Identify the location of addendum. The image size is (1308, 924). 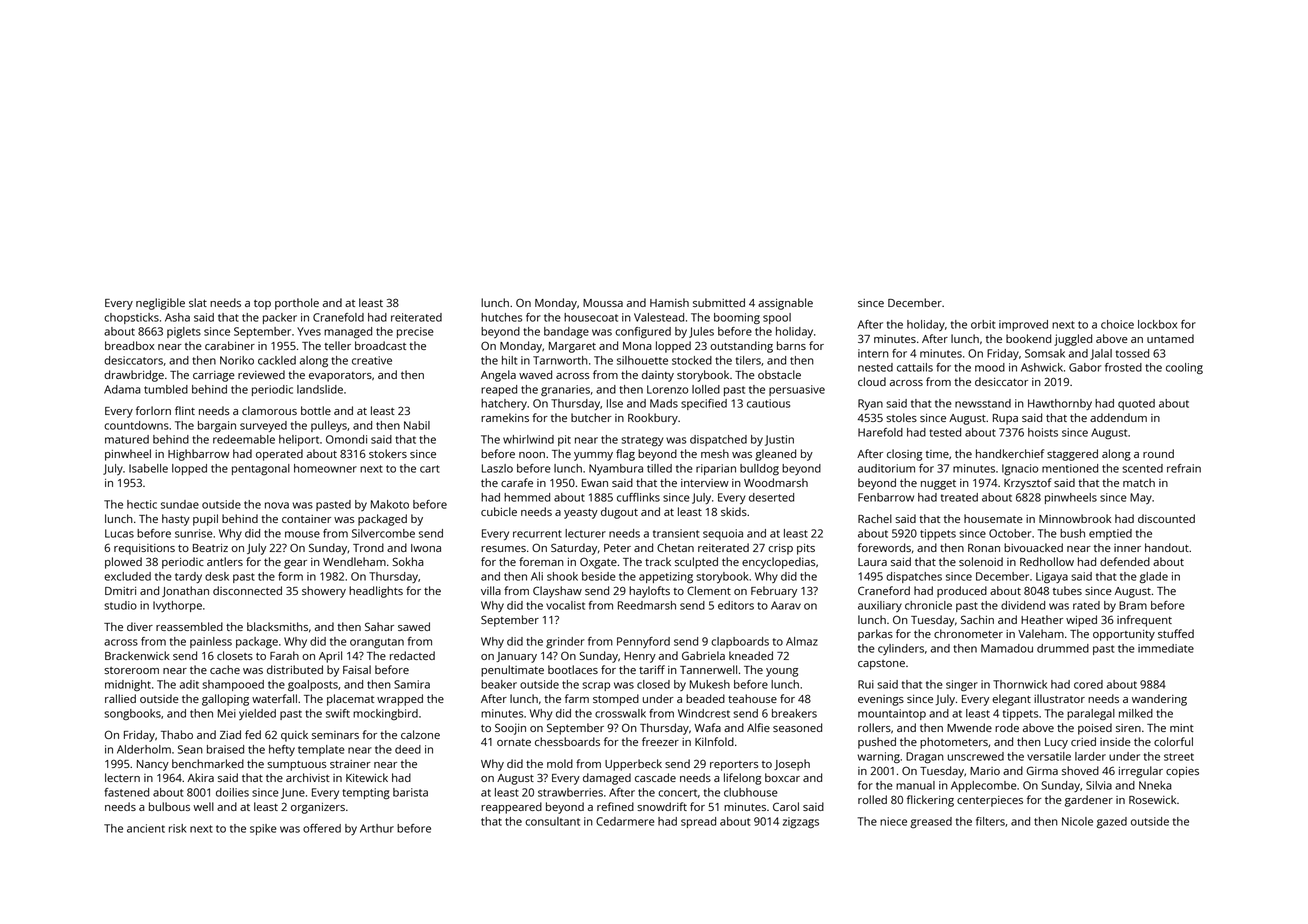
(1118, 417).
